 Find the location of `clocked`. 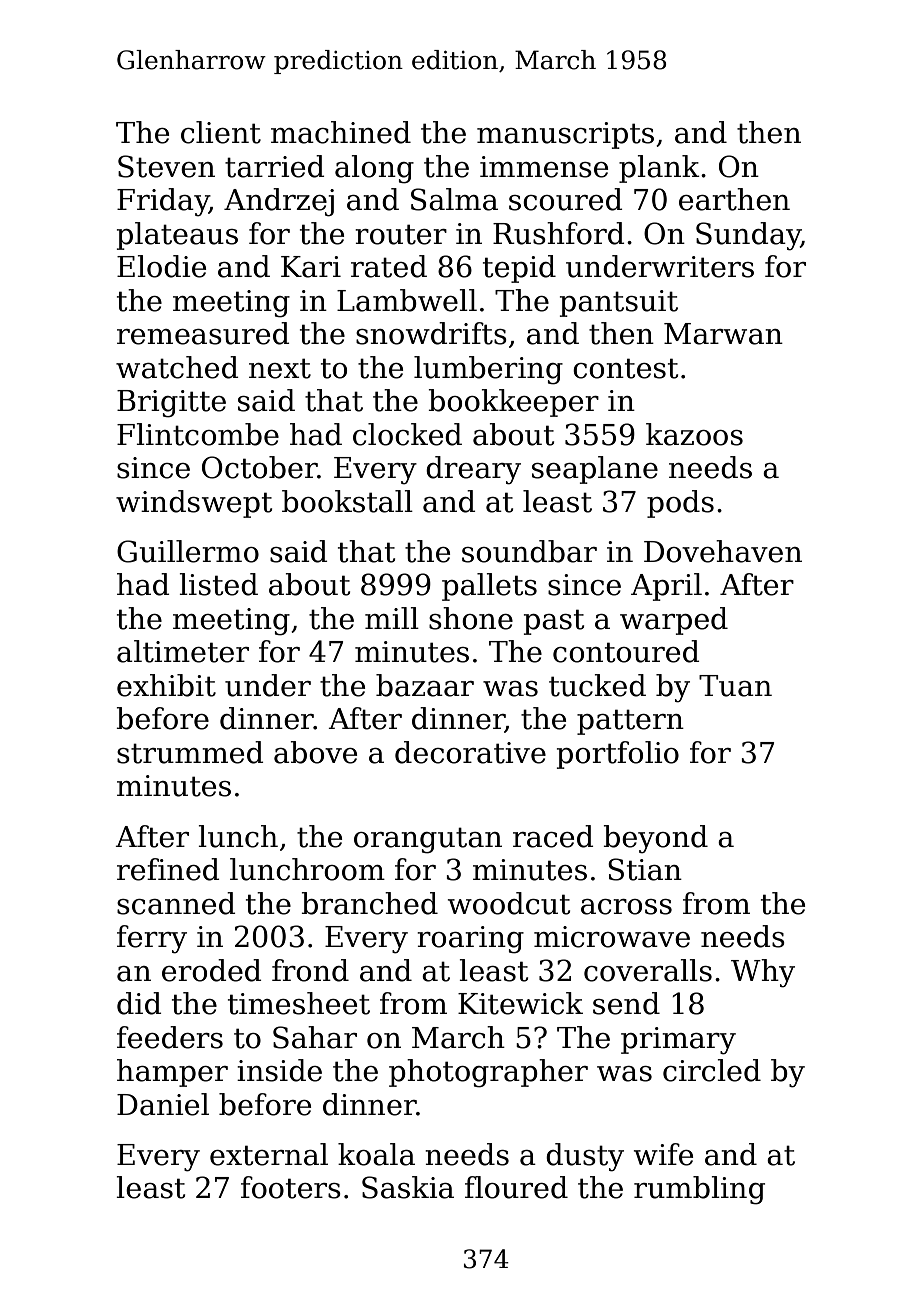

clocked is located at coordinates (407, 434).
